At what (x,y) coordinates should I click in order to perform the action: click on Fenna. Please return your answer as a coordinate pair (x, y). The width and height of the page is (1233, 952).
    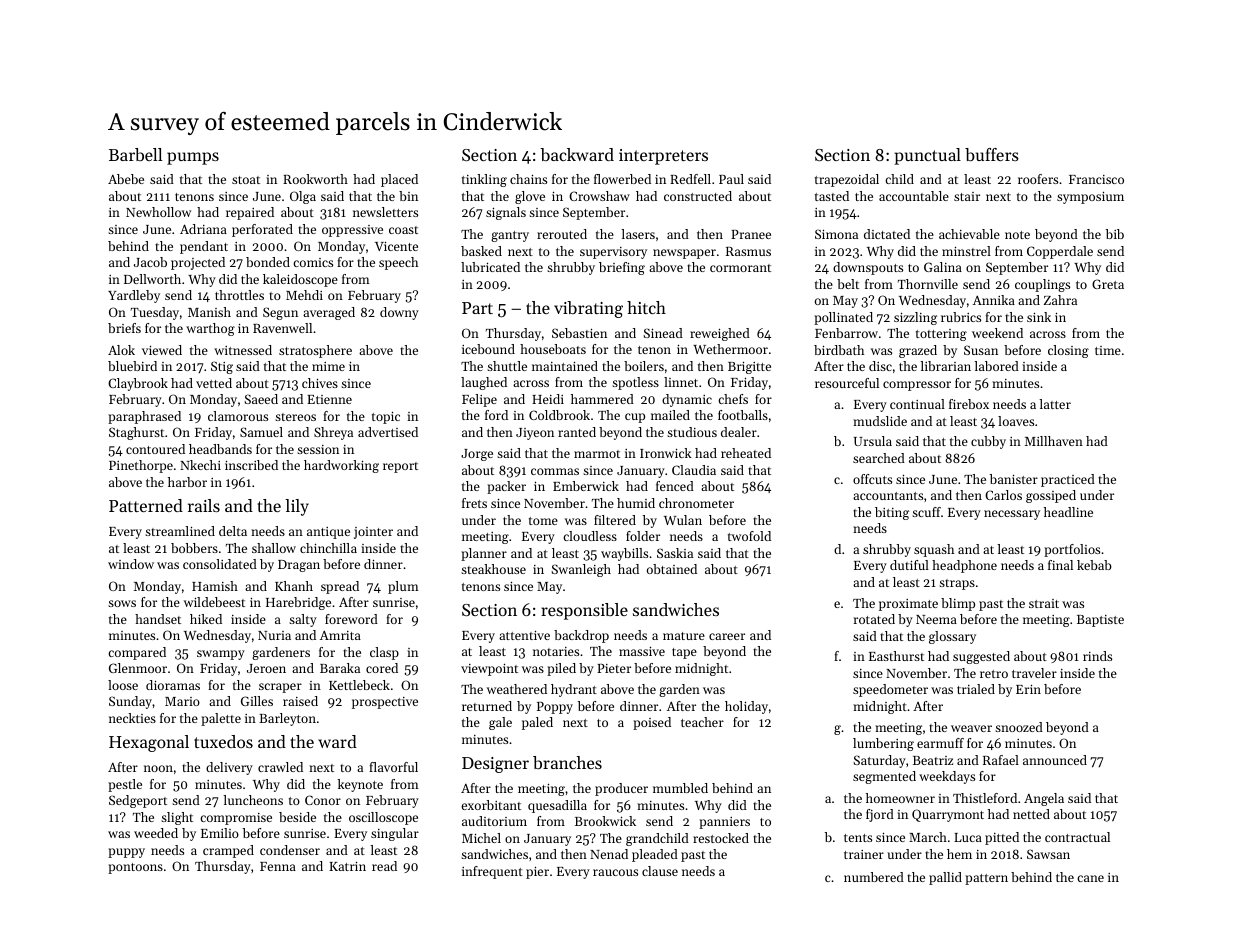
    Looking at the image, I should click on (278, 866).
